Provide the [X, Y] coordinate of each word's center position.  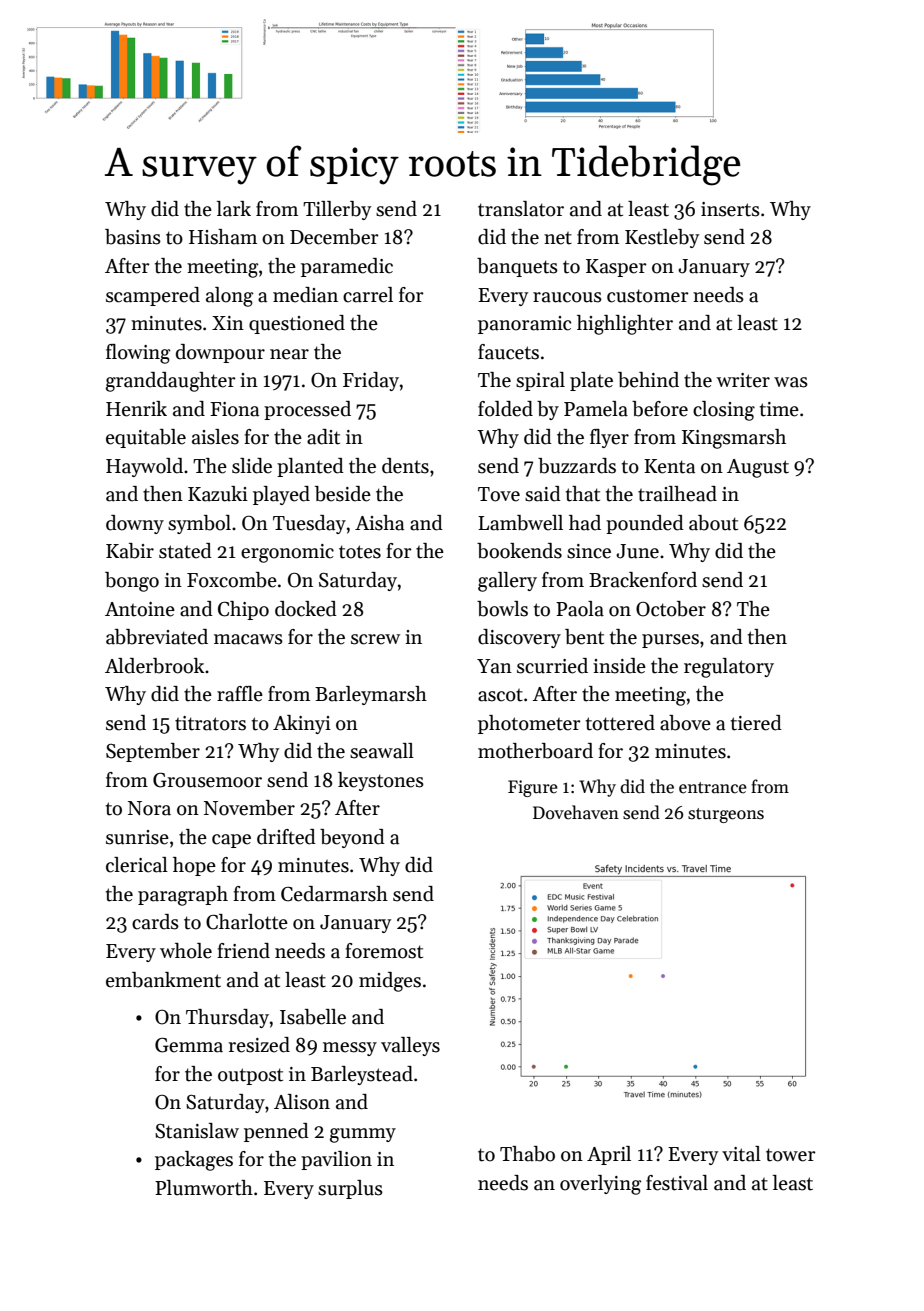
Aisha [379, 523]
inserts [730, 209]
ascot [500, 695]
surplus [350, 1189]
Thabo [527, 1154]
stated [185, 551]
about [713, 523]
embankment [163, 980]
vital [741, 1154]
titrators [210, 723]
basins [133, 237]
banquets [517, 267]
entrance [713, 788]
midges [390, 982]
